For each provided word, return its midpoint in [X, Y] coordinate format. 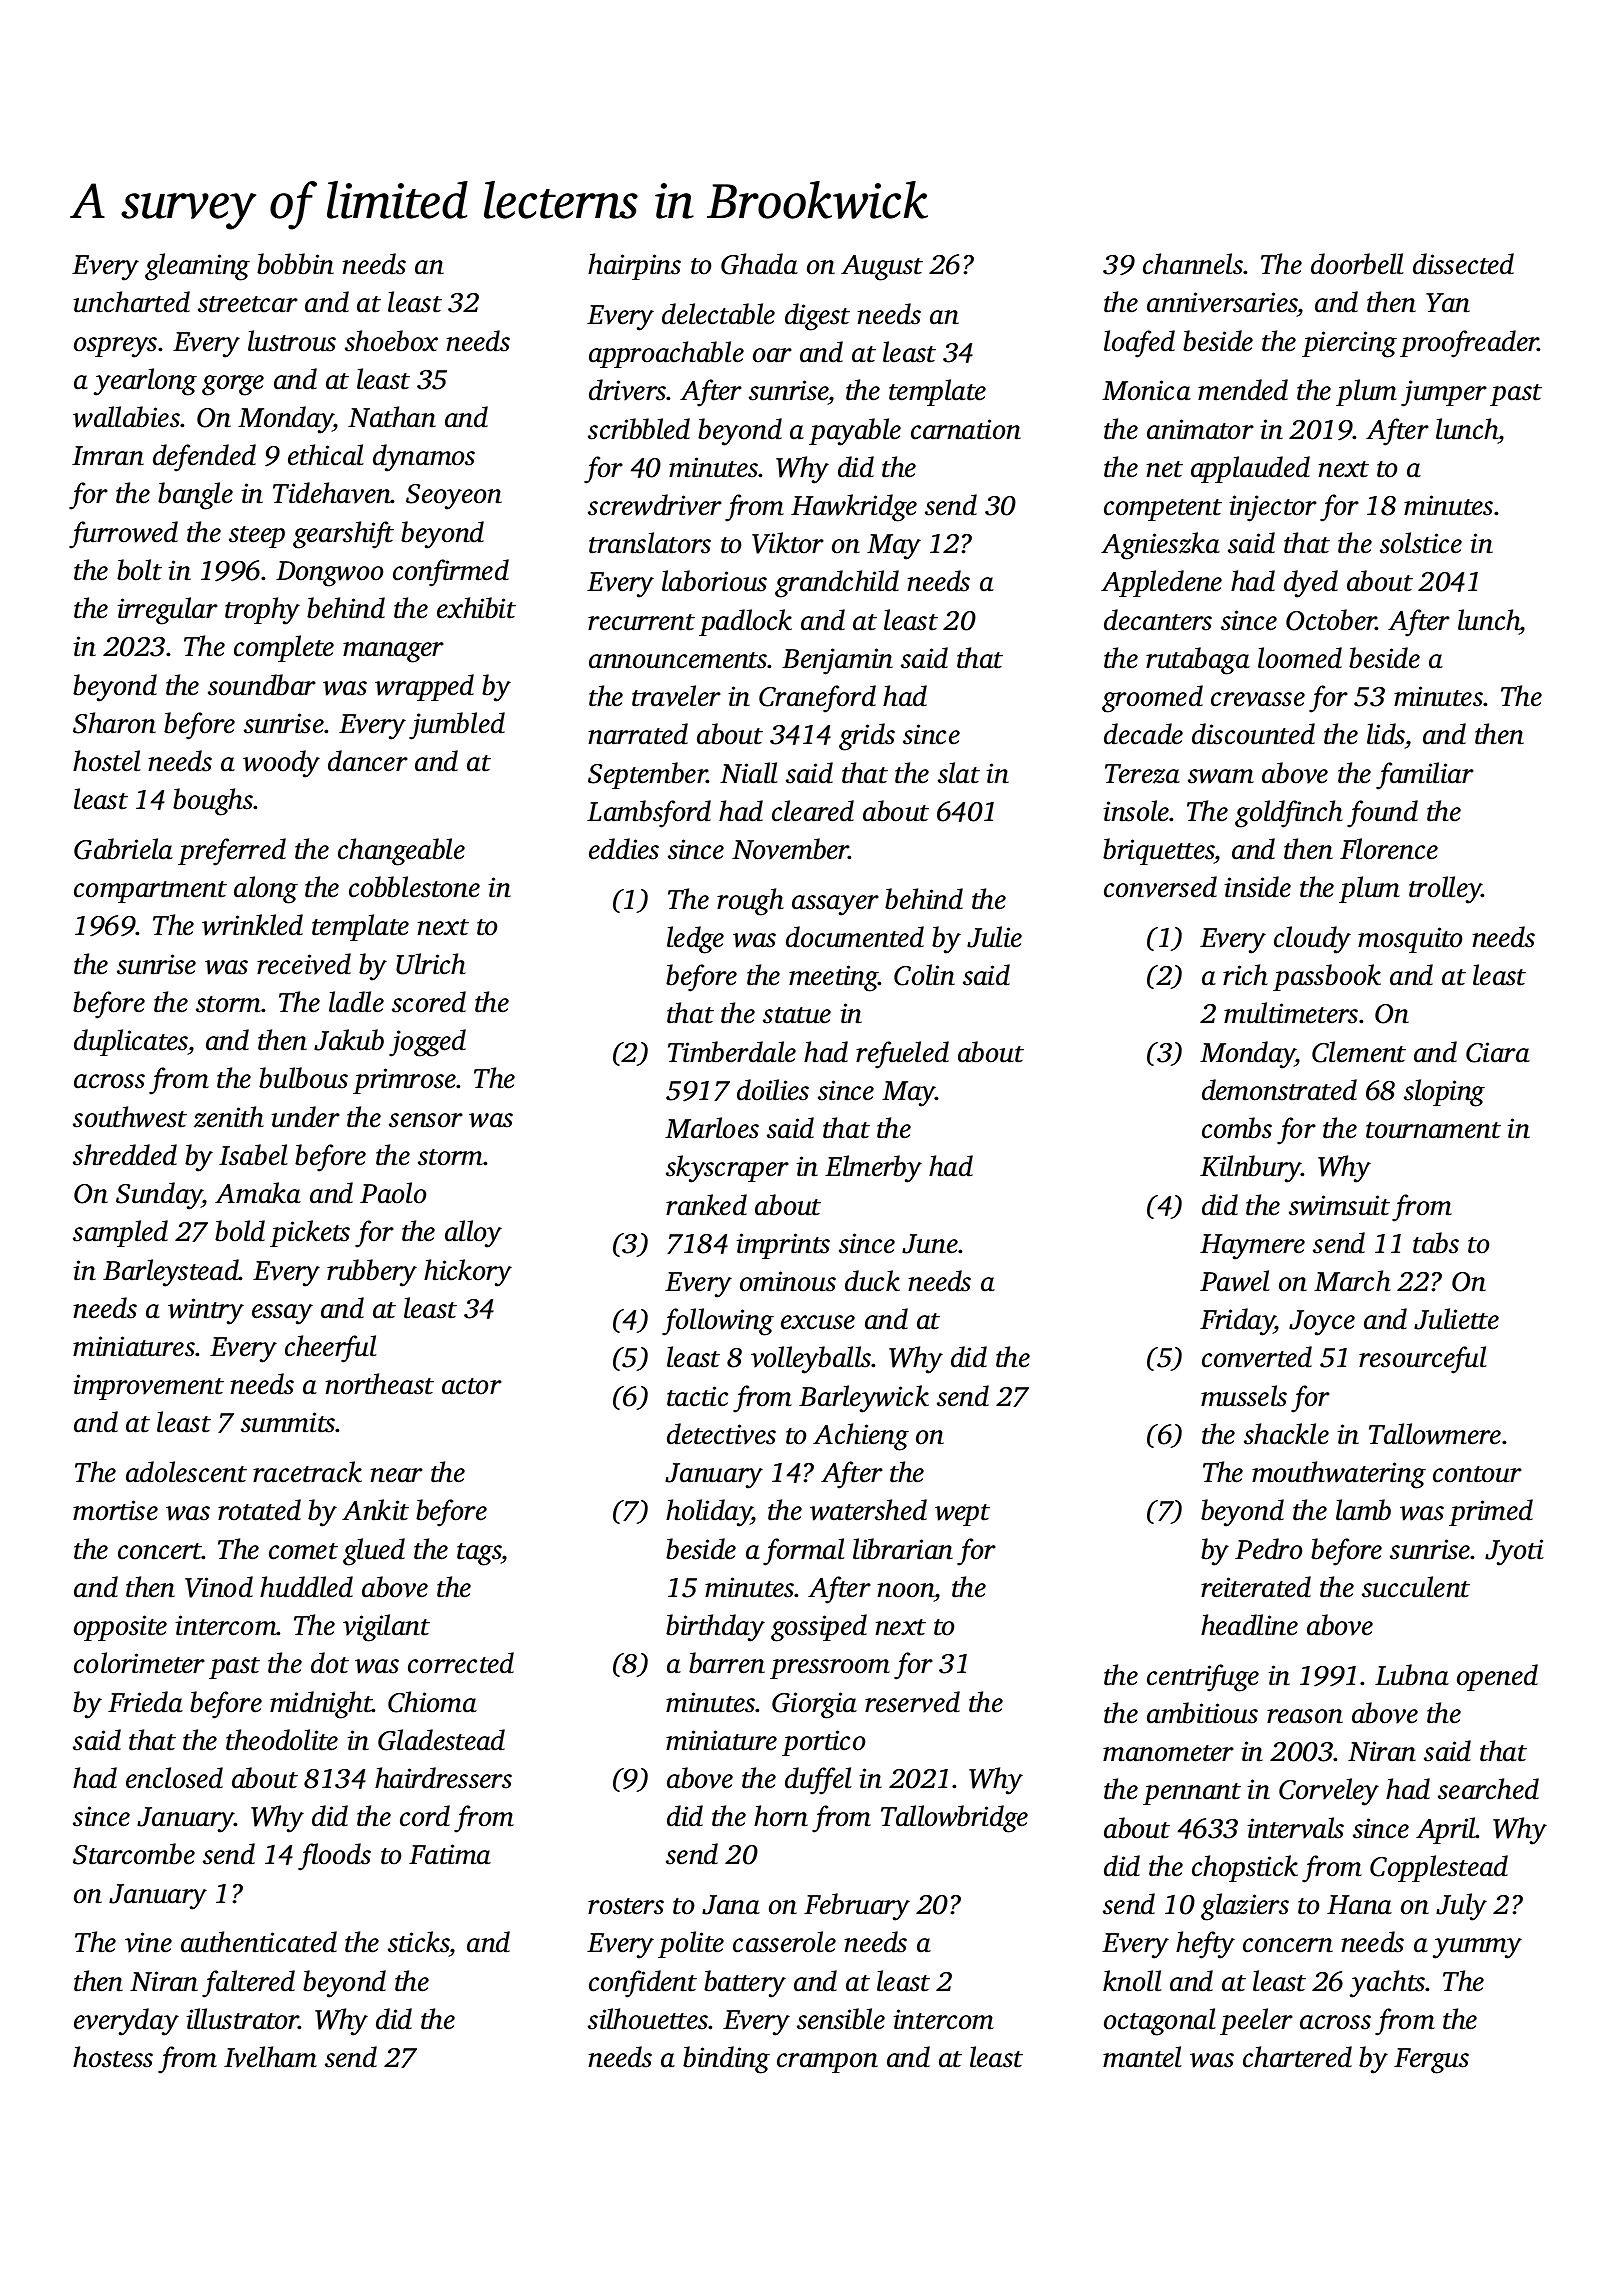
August [882, 268]
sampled [120, 1233]
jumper [1444, 393]
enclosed [174, 1778]
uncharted [132, 302]
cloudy [1312, 940]
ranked [706, 1205]
